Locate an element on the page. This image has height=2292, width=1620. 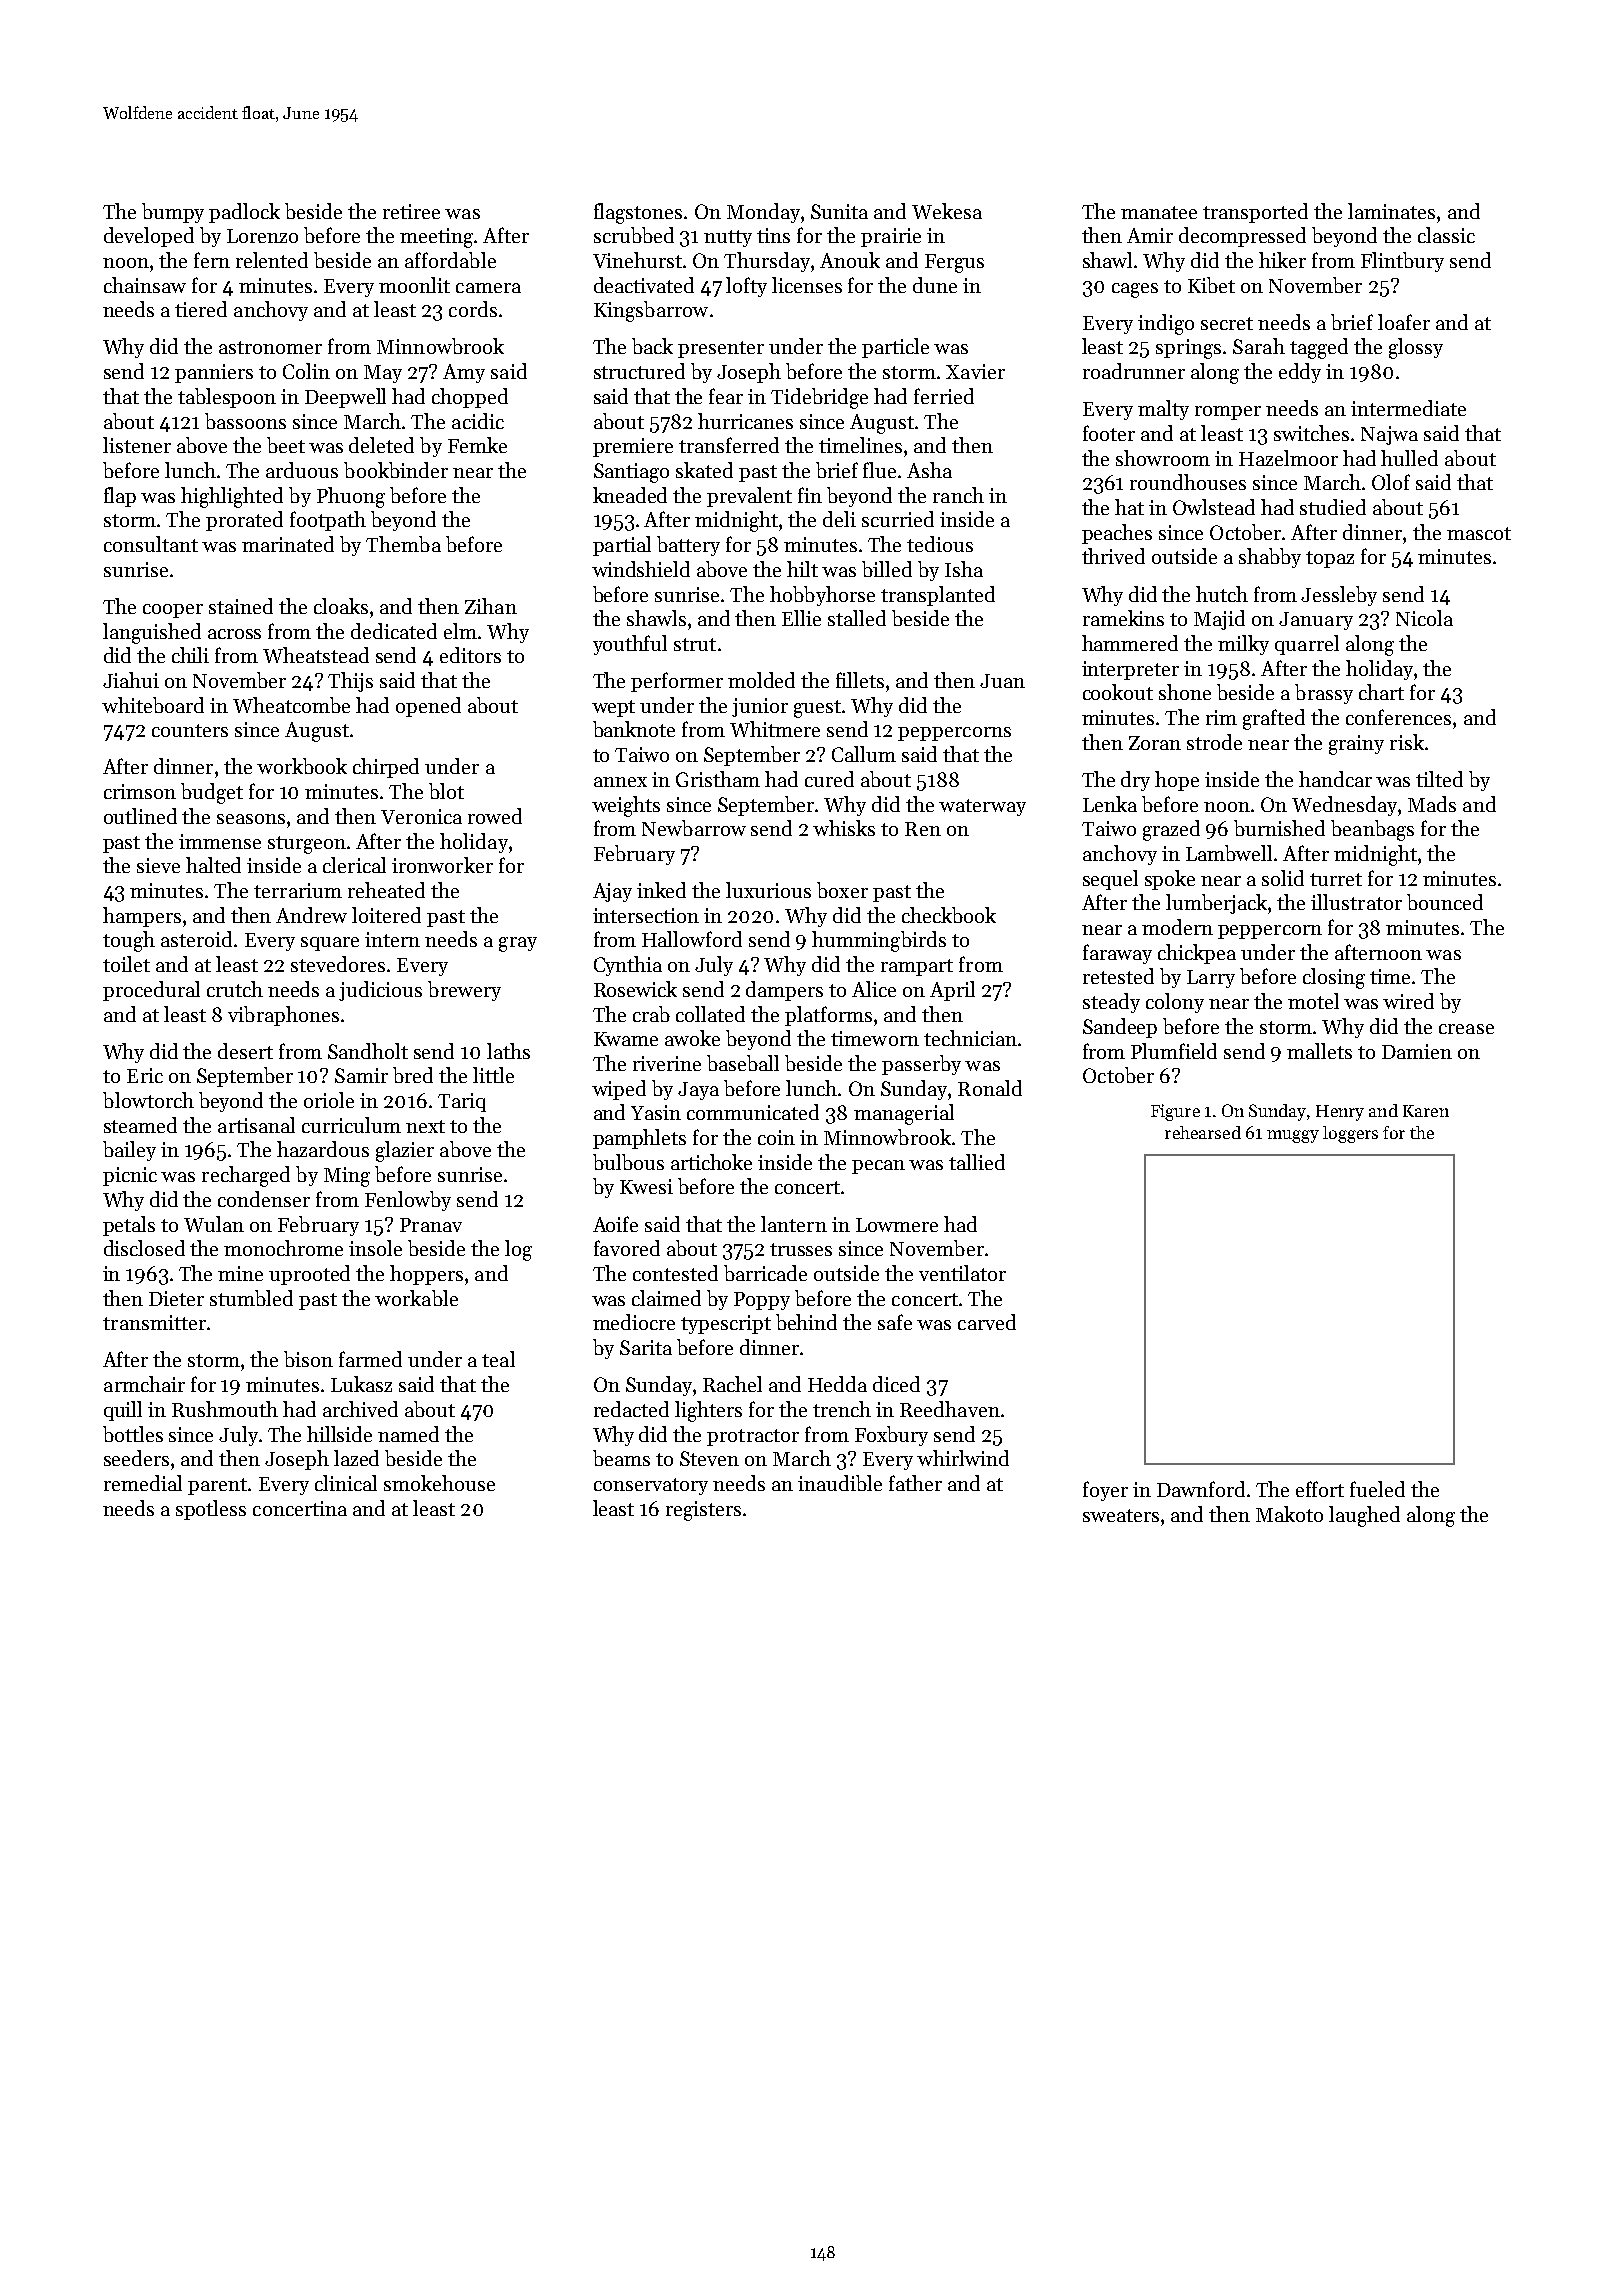
tiered is located at coordinates (201, 309).
